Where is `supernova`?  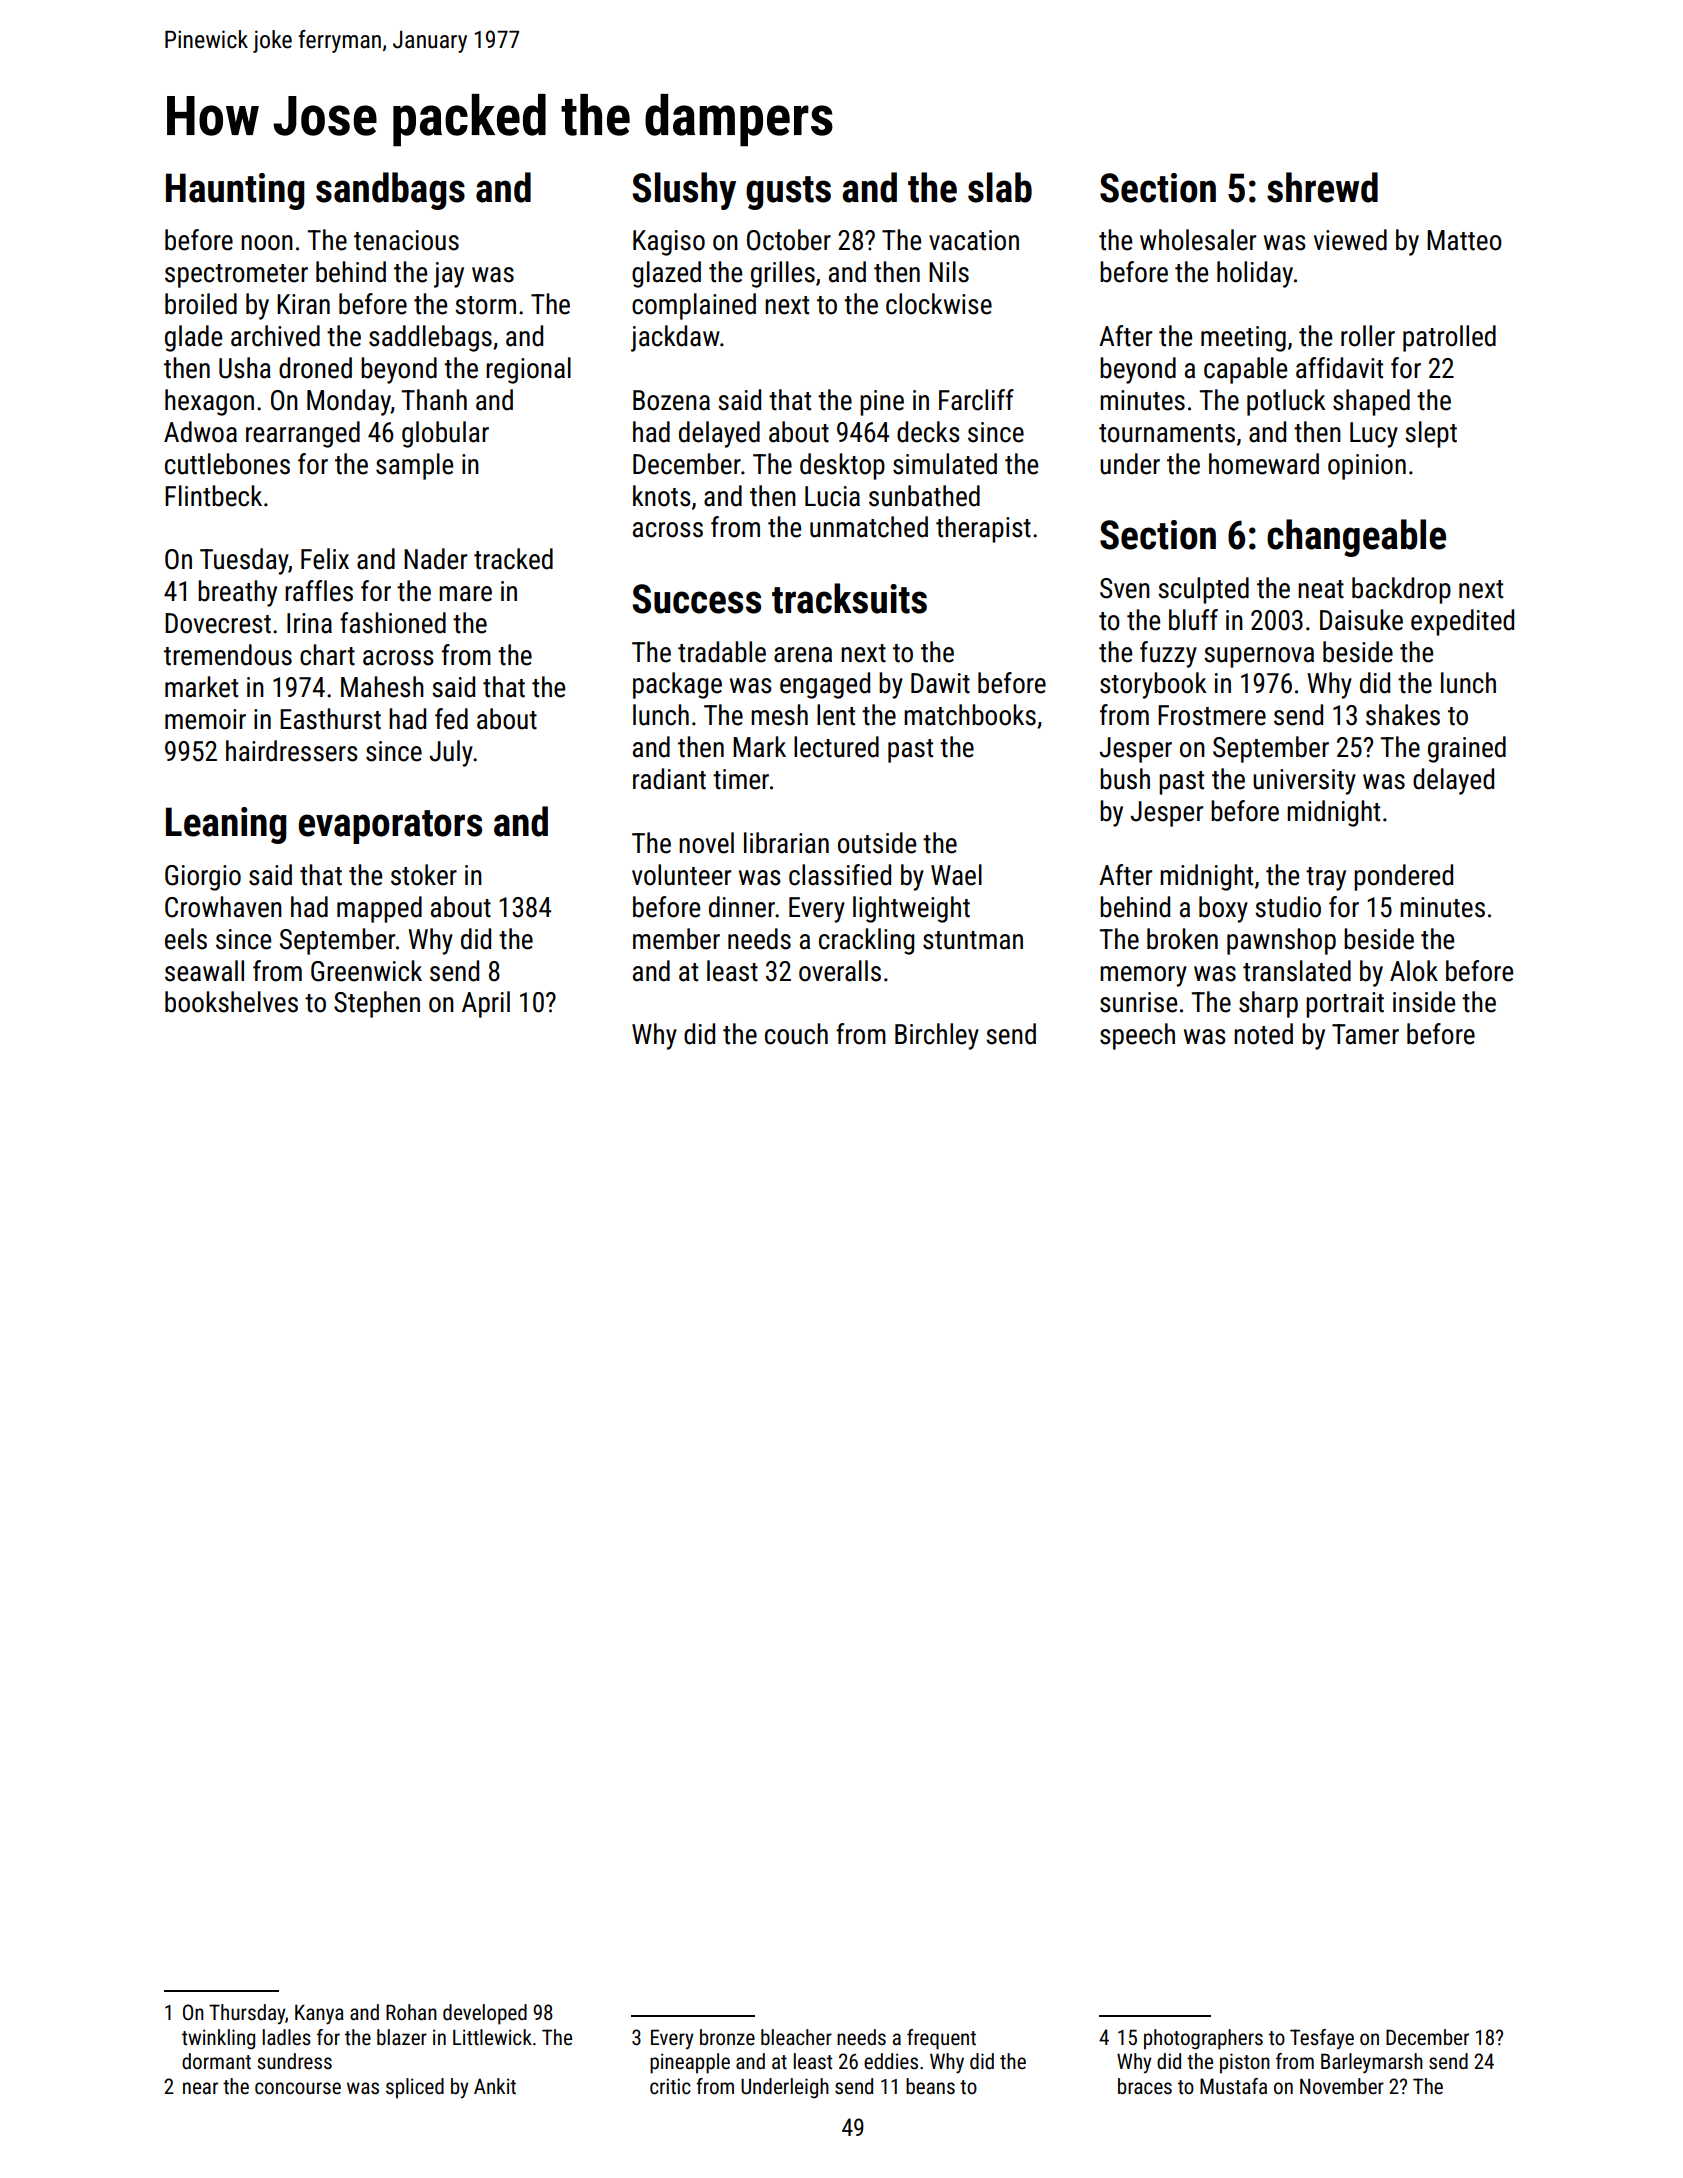 supernova is located at coordinates (1259, 657).
